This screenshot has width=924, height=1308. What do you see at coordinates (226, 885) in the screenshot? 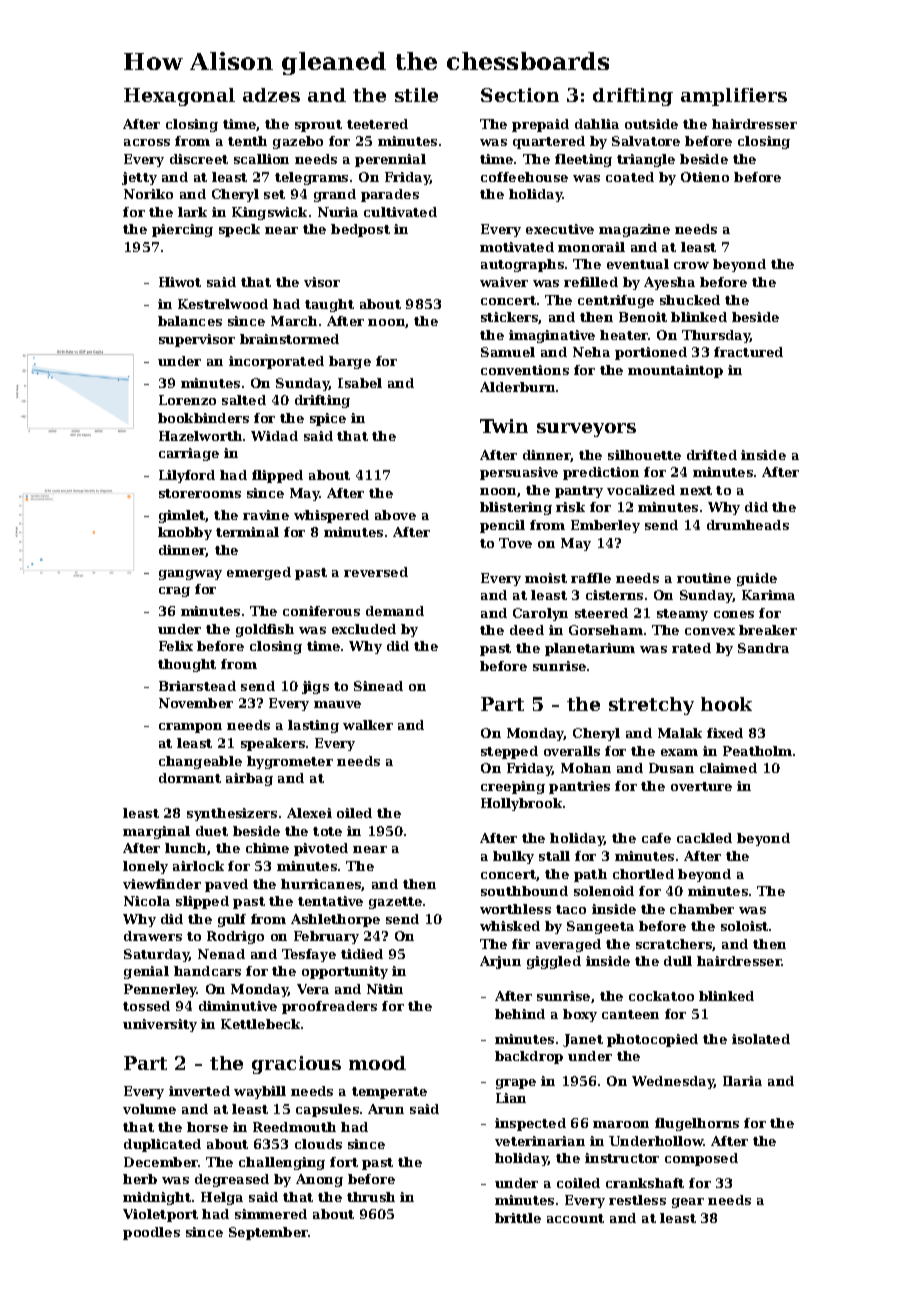
I see `paved` at bounding box center [226, 885].
